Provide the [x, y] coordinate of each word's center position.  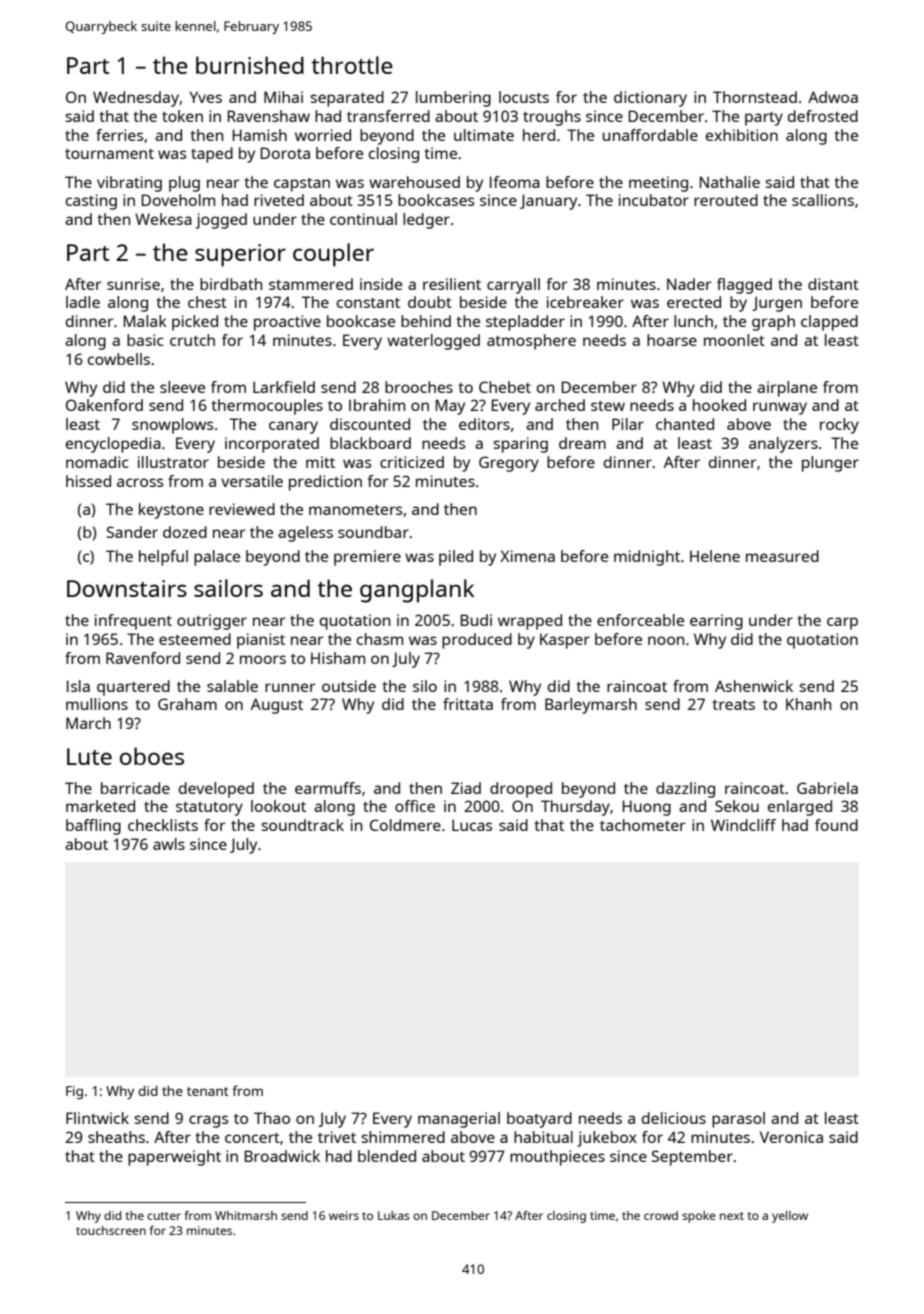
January [548, 202]
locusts [524, 97]
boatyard [539, 1120]
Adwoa [833, 97]
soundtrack [302, 825]
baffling [93, 827]
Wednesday [136, 99]
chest [207, 302]
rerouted [726, 200]
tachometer [642, 825]
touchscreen [111, 1230]
